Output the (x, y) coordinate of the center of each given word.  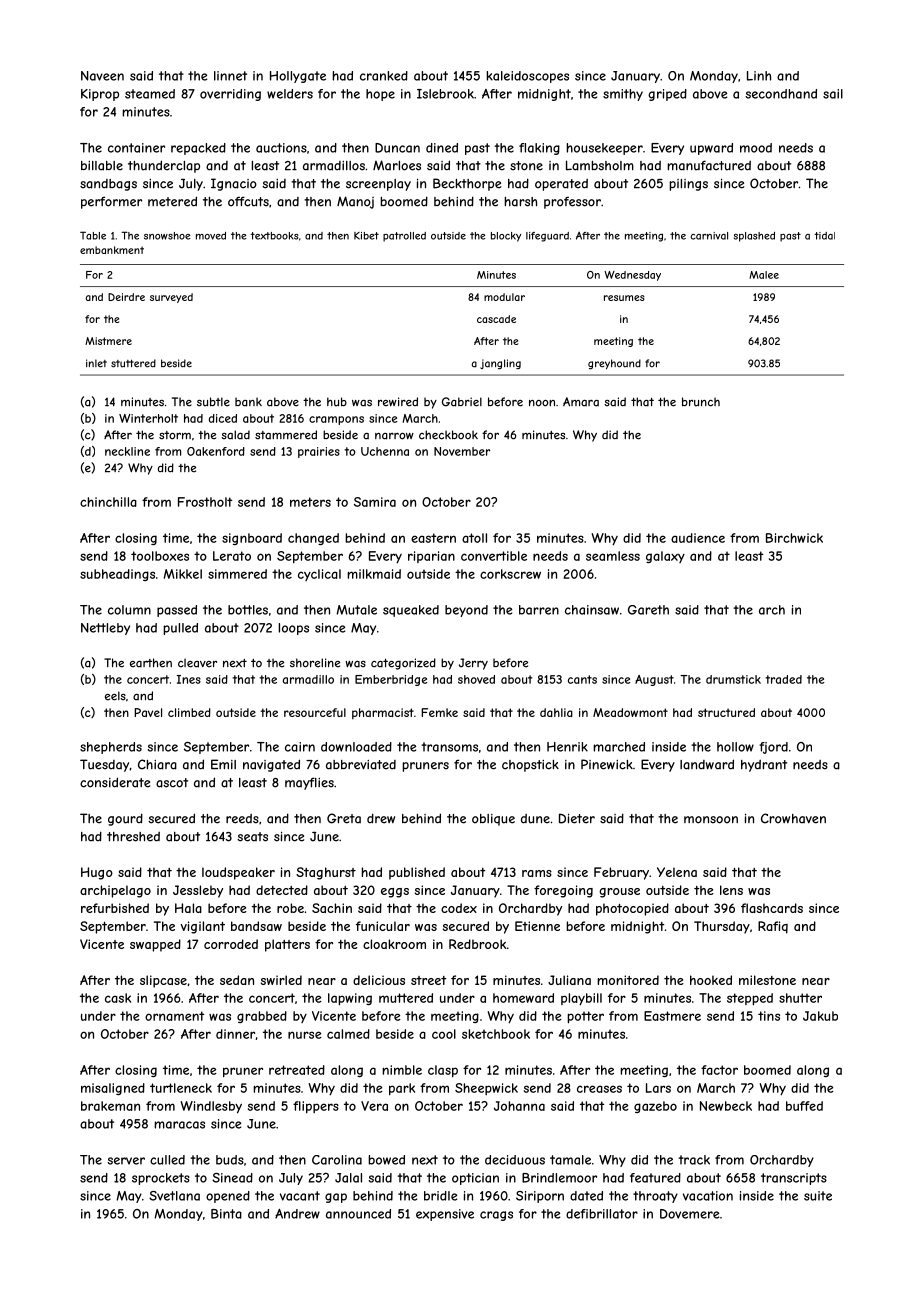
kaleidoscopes (528, 77)
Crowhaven (793, 818)
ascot (172, 783)
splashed (754, 237)
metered (172, 201)
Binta (226, 1214)
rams (537, 873)
